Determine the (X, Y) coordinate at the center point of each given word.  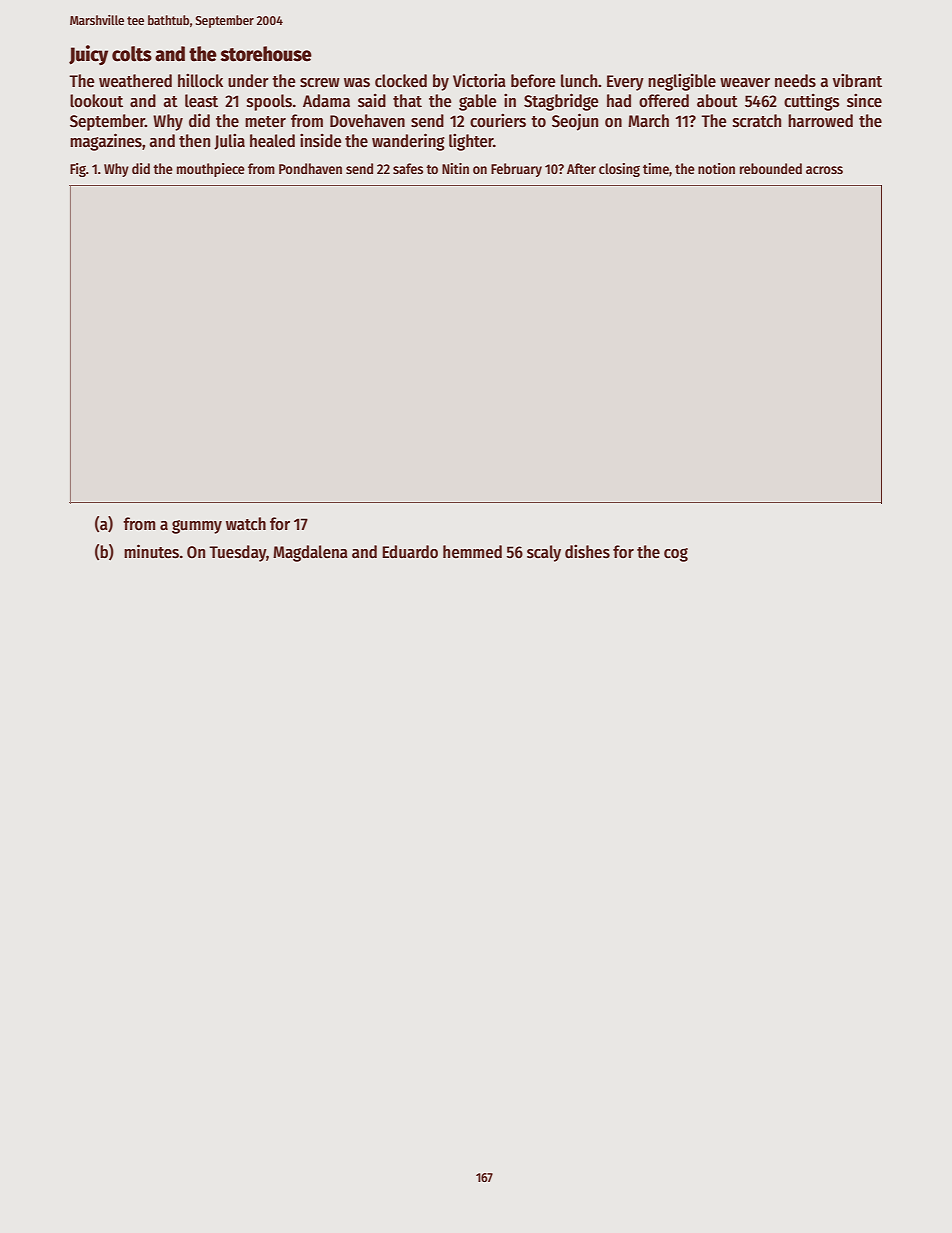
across (824, 170)
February (516, 170)
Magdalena (310, 553)
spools (269, 102)
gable (478, 102)
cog (676, 555)
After (581, 168)
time (656, 168)
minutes (151, 551)
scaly (544, 553)
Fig (78, 170)
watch (246, 524)
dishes (587, 551)
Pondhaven (310, 168)
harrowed (820, 121)
